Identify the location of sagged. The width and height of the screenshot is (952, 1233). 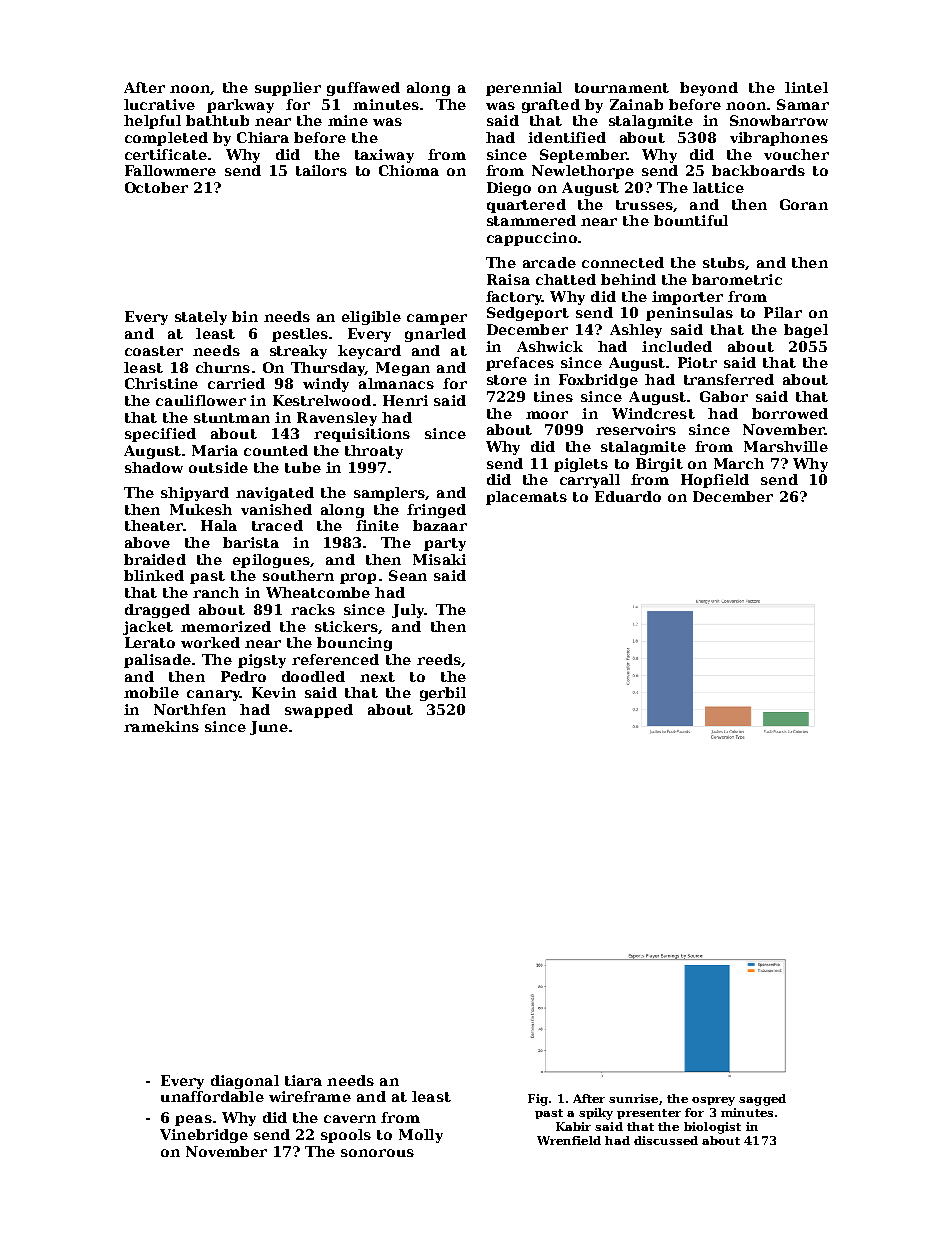
(762, 1100).
